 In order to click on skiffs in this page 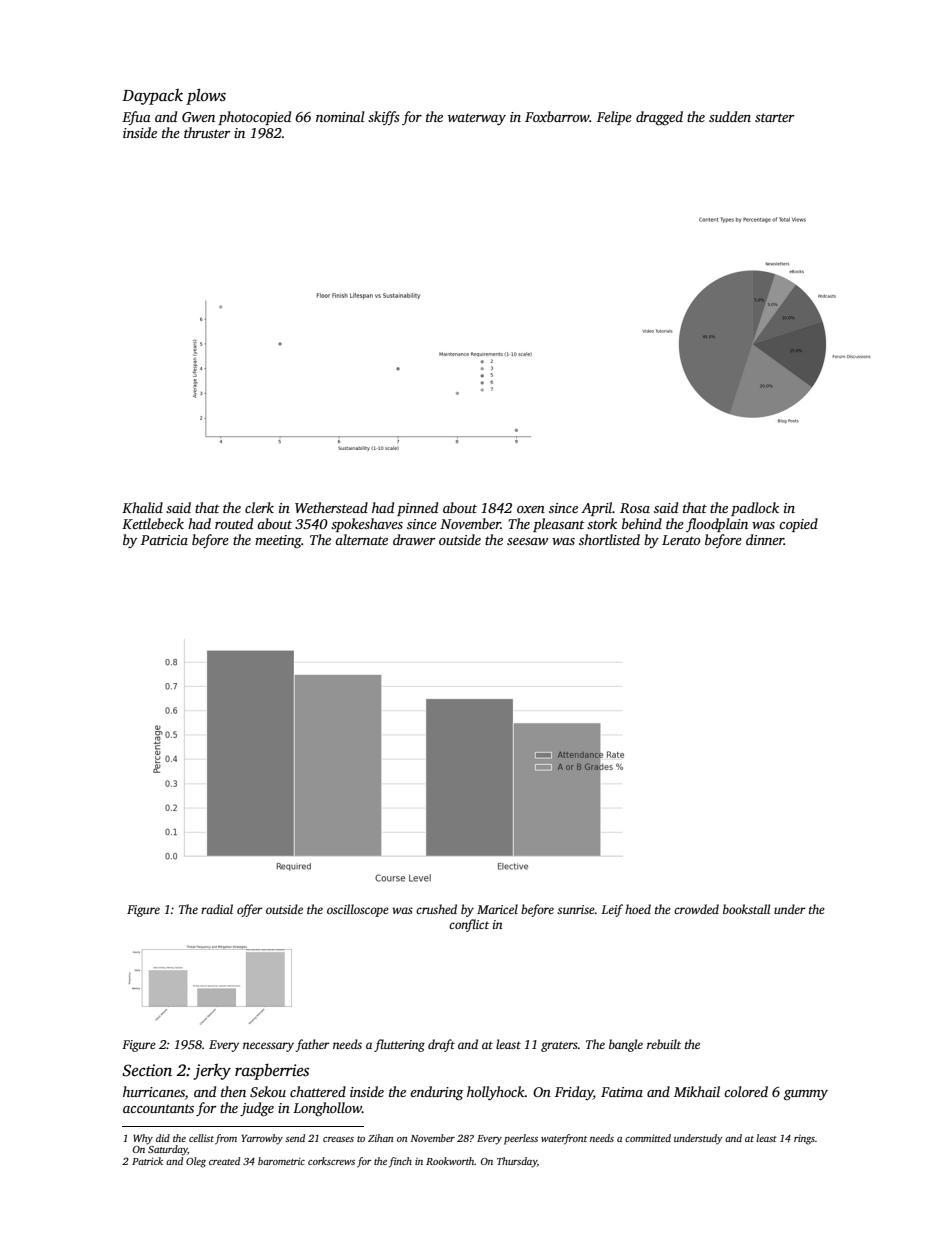, I will do `click(384, 118)`.
